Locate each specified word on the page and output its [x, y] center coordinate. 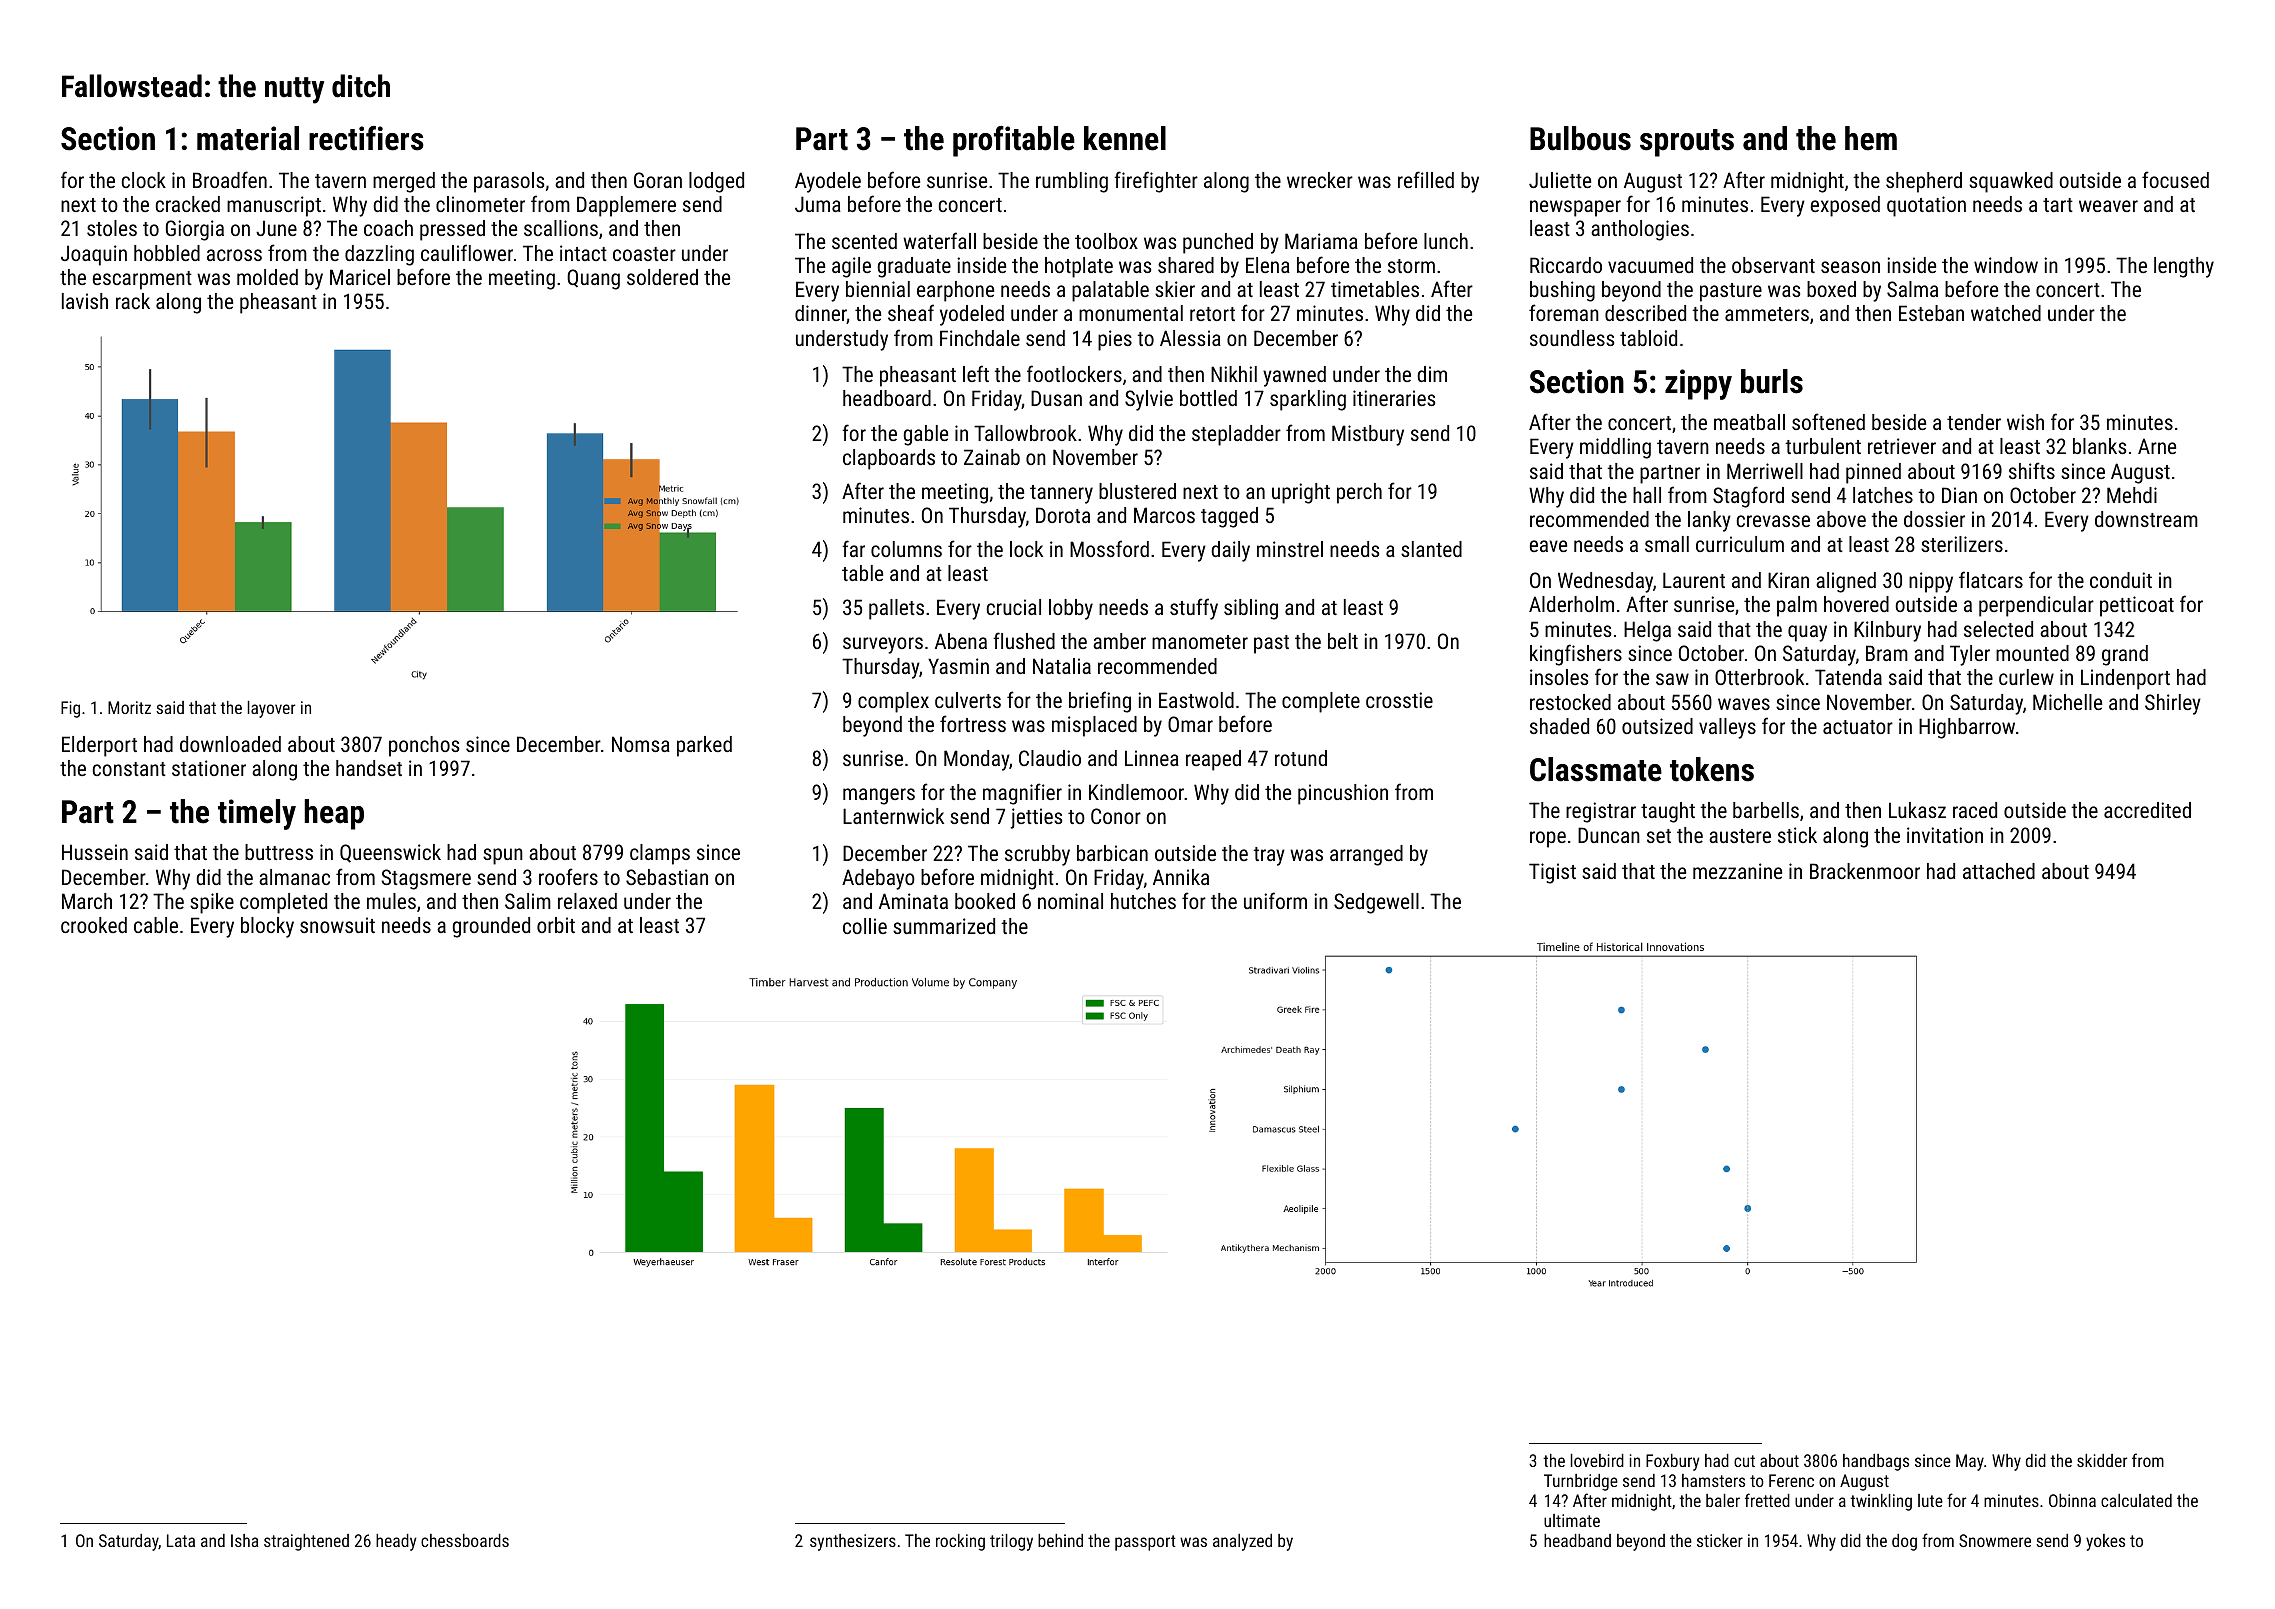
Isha [244, 1540]
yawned [1294, 376]
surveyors [883, 645]
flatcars [1991, 579]
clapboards [889, 459]
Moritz [129, 707]
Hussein [95, 852]
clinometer [480, 204]
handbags [1876, 1462]
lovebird [1597, 1460]
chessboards [465, 1540]
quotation [1926, 206]
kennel [1125, 138]
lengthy [2184, 267]
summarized [944, 926]
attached [1999, 871]
